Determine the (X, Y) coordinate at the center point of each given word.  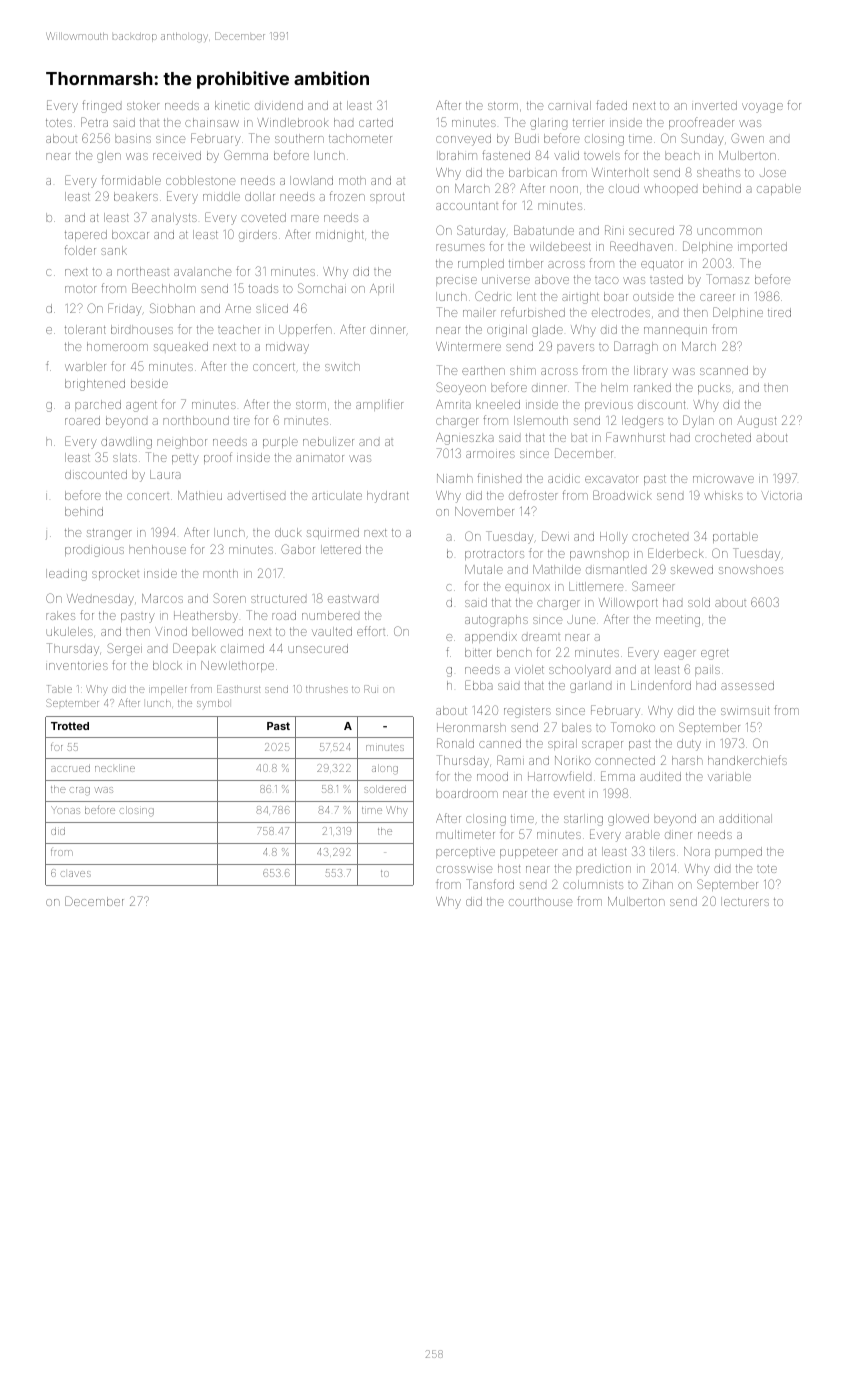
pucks (714, 388)
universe (506, 280)
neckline (115, 768)
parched (98, 405)
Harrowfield (559, 776)
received (177, 155)
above (552, 279)
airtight (580, 298)
